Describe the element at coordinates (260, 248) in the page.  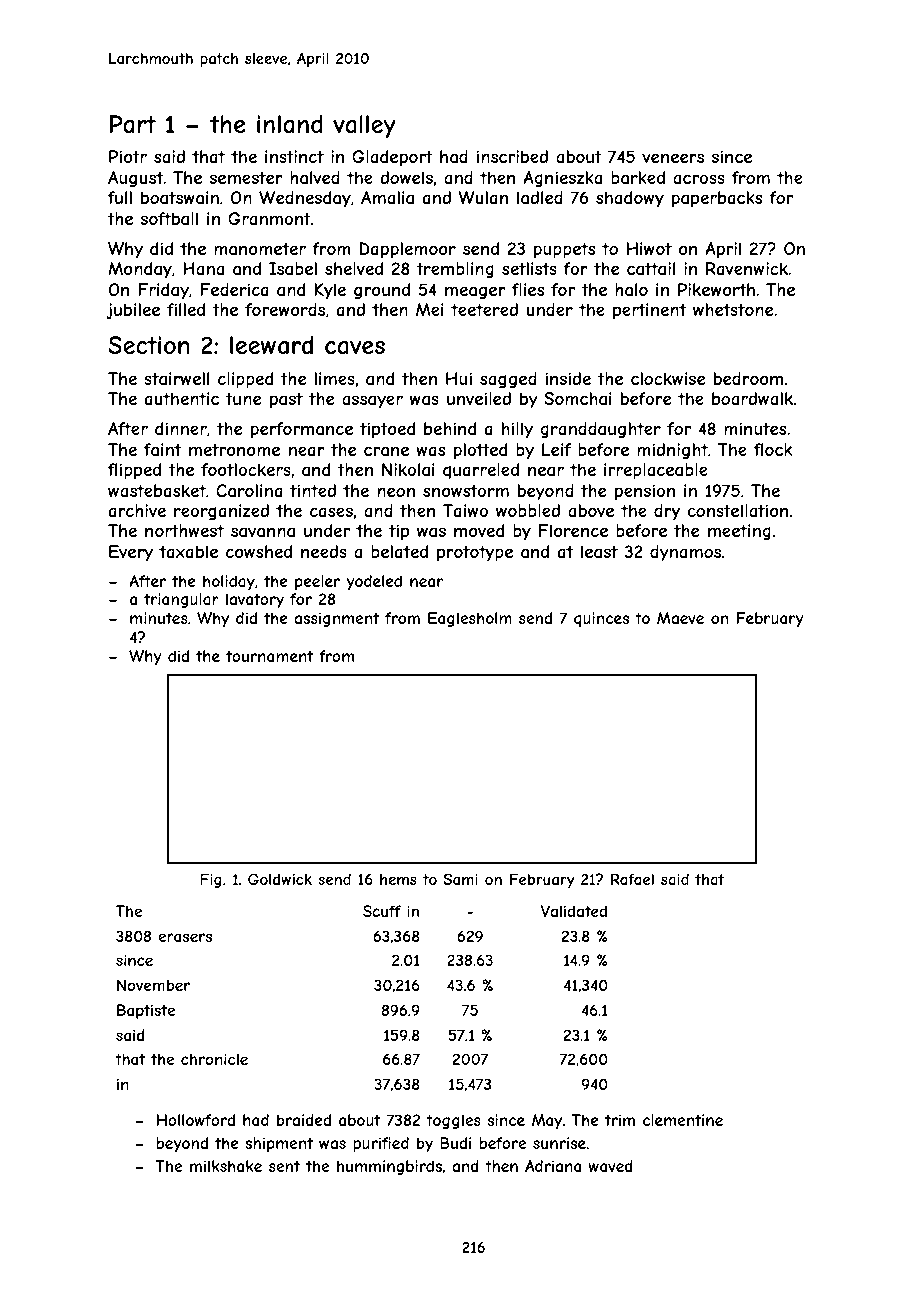
I see `manometer` at that location.
